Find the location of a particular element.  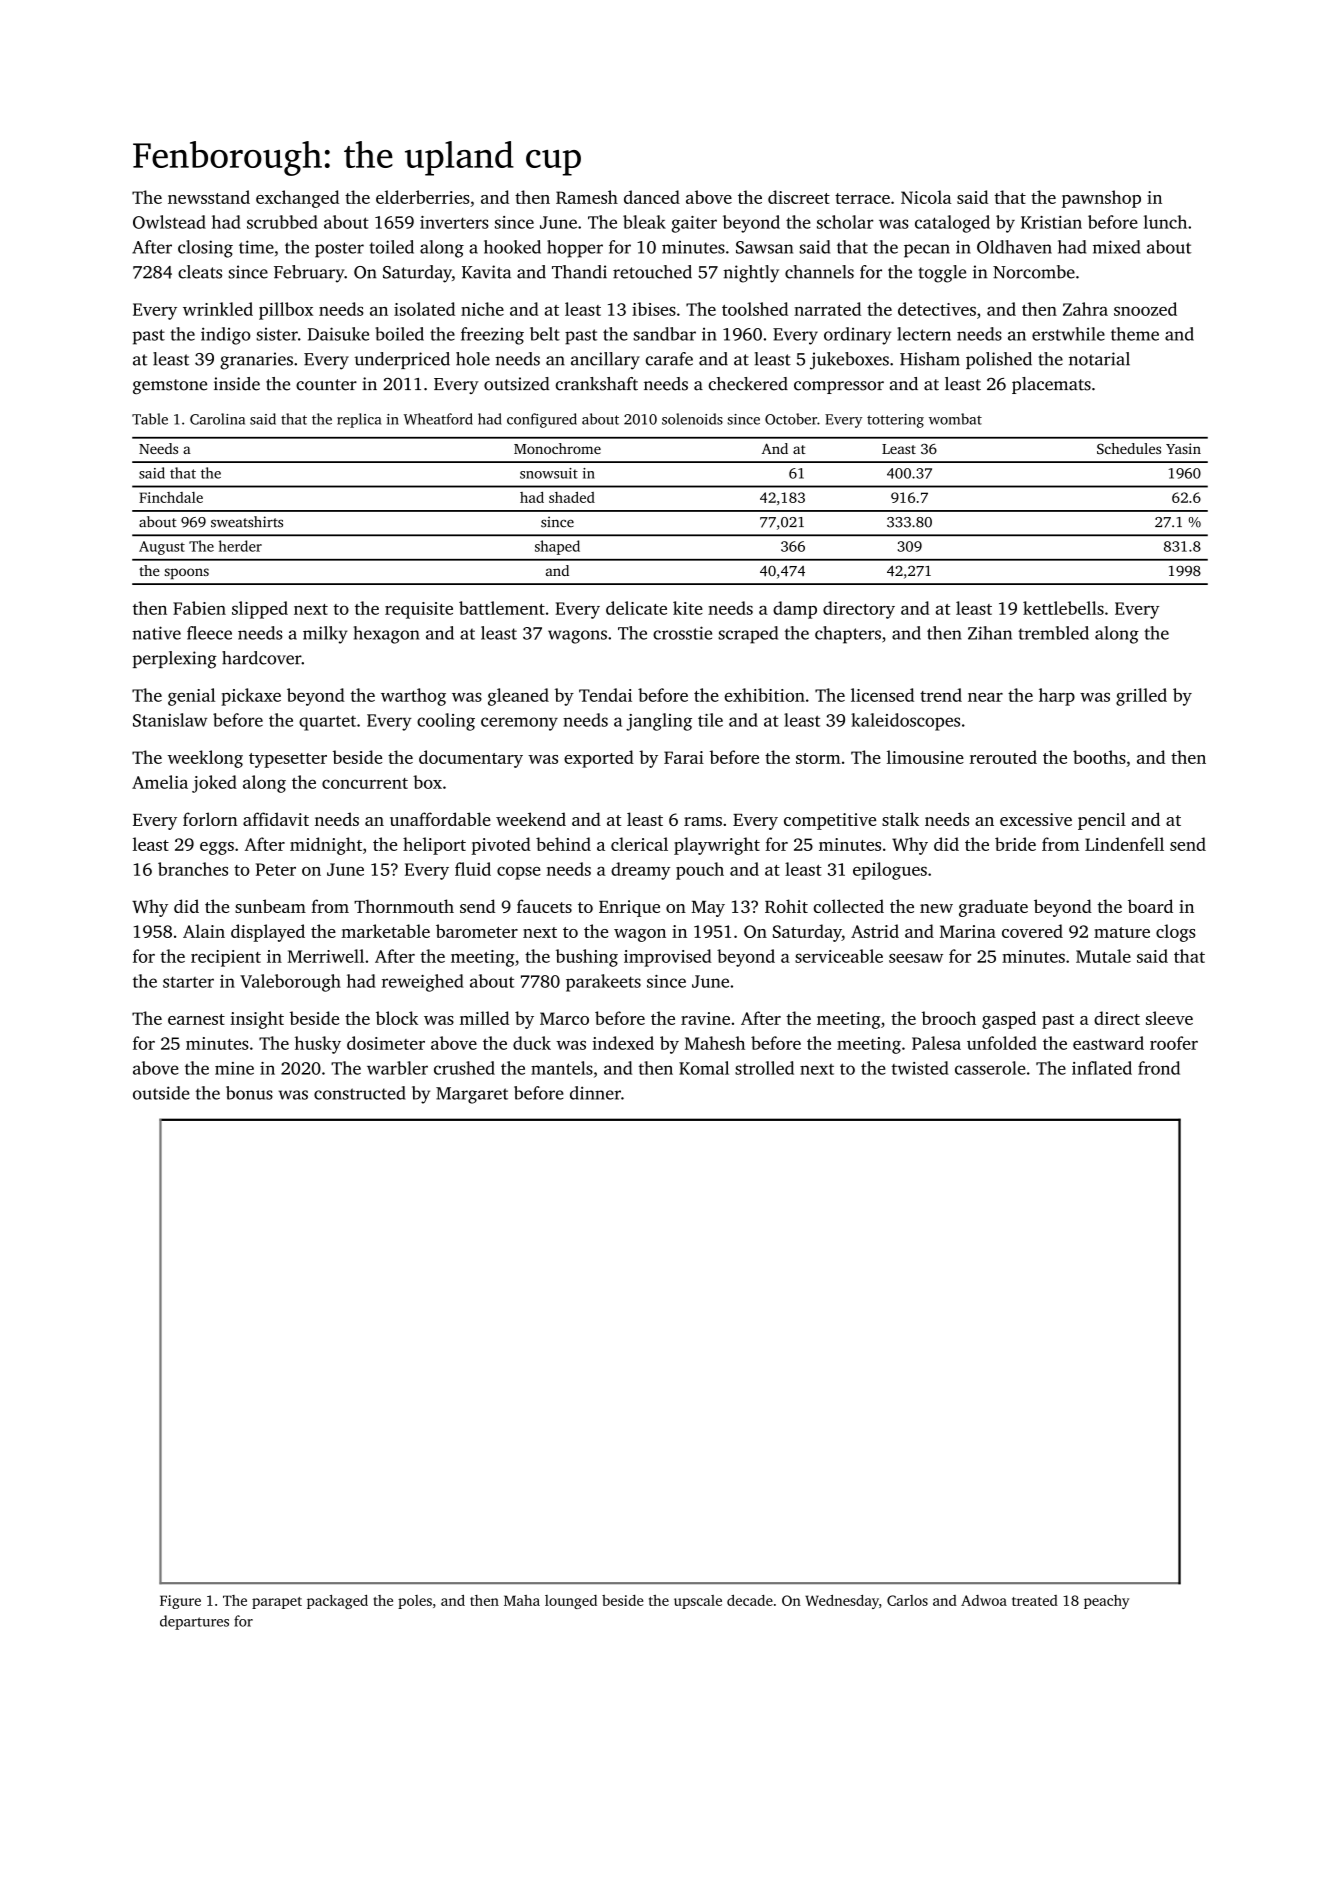

dinner is located at coordinates (595, 1093).
